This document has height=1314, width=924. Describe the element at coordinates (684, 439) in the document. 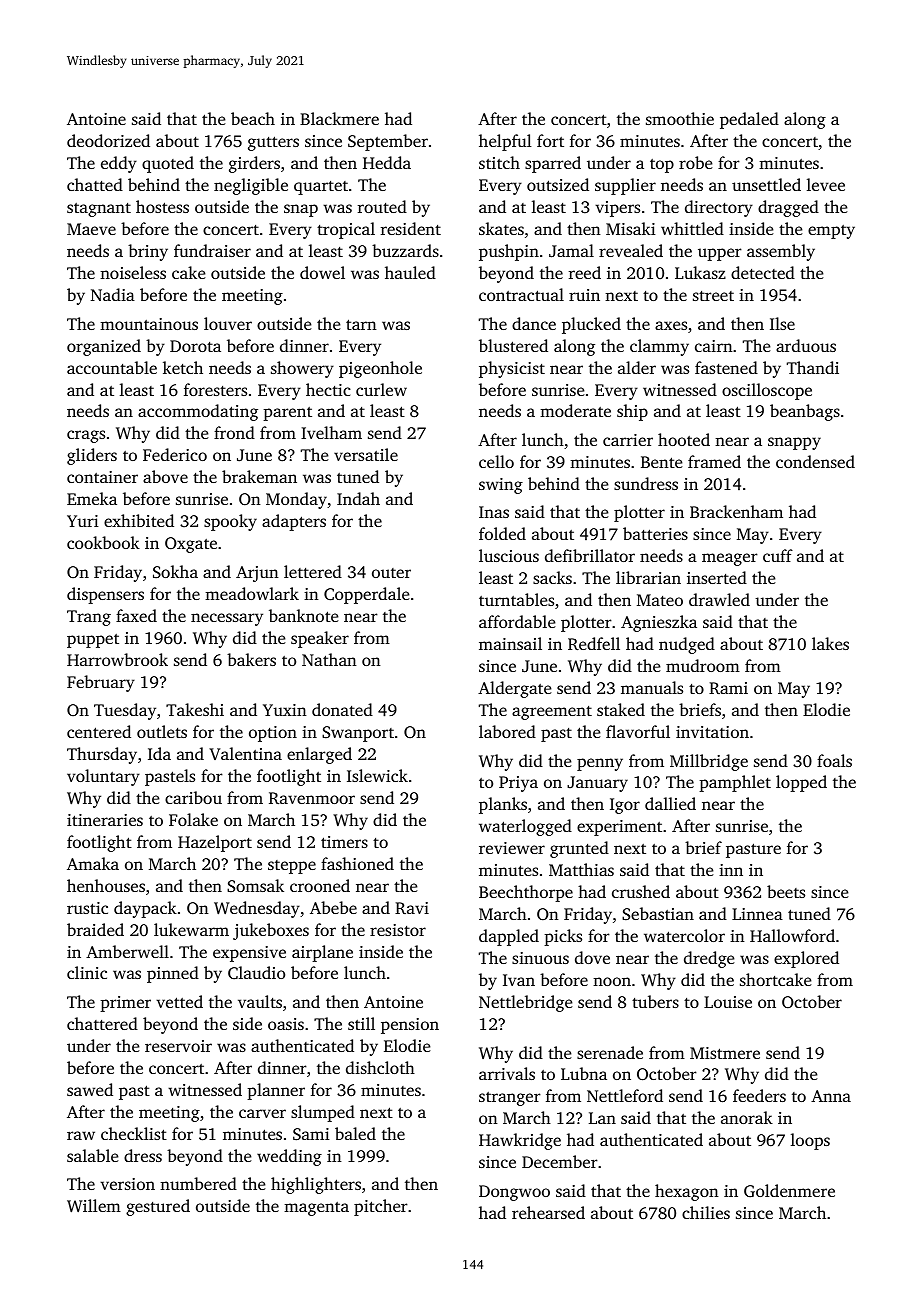

I see `hooted` at that location.
